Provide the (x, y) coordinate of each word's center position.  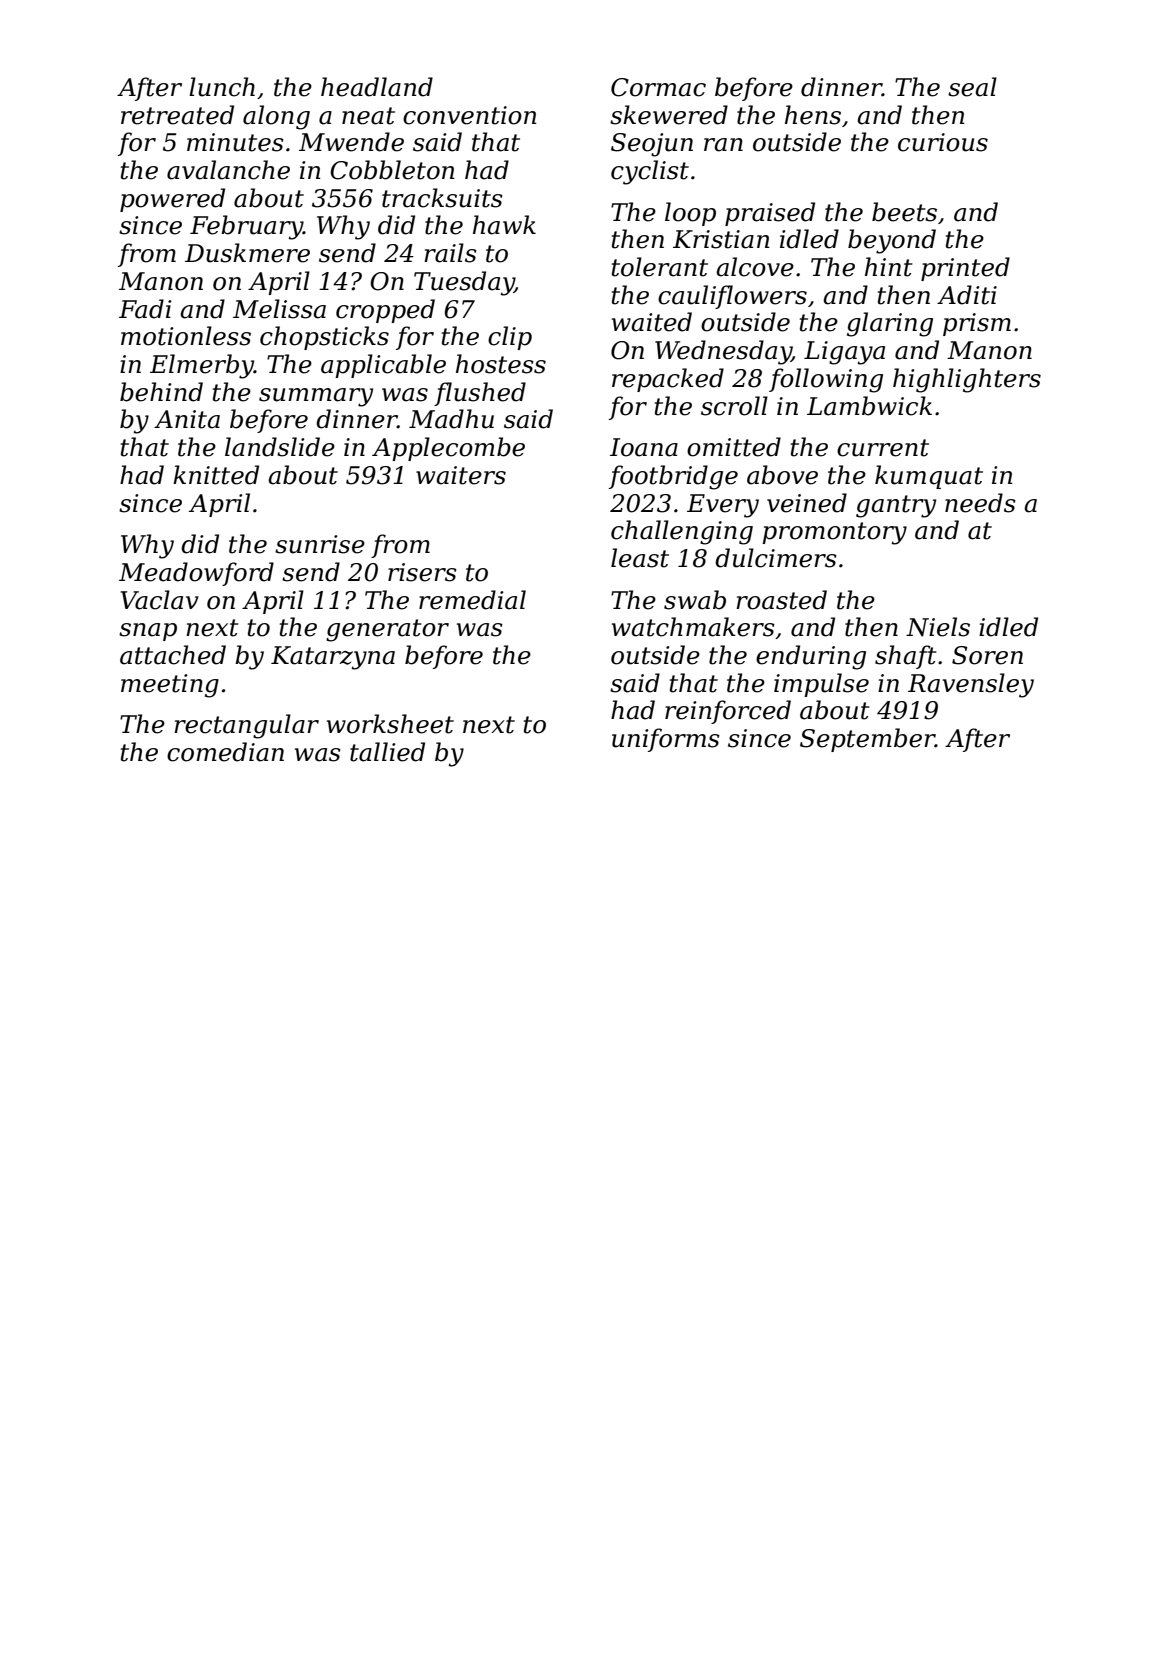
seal (972, 87)
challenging (682, 532)
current (883, 448)
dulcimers (776, 558)
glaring (890, 324)
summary (316, 397)
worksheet (390, 724)
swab (695, 600)
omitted (734, 447)
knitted (216, 475)
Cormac (658, 87)
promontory (834, 533)
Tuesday (464, 283)
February (246, 227)
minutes (235, 142)
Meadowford (196, 574)
